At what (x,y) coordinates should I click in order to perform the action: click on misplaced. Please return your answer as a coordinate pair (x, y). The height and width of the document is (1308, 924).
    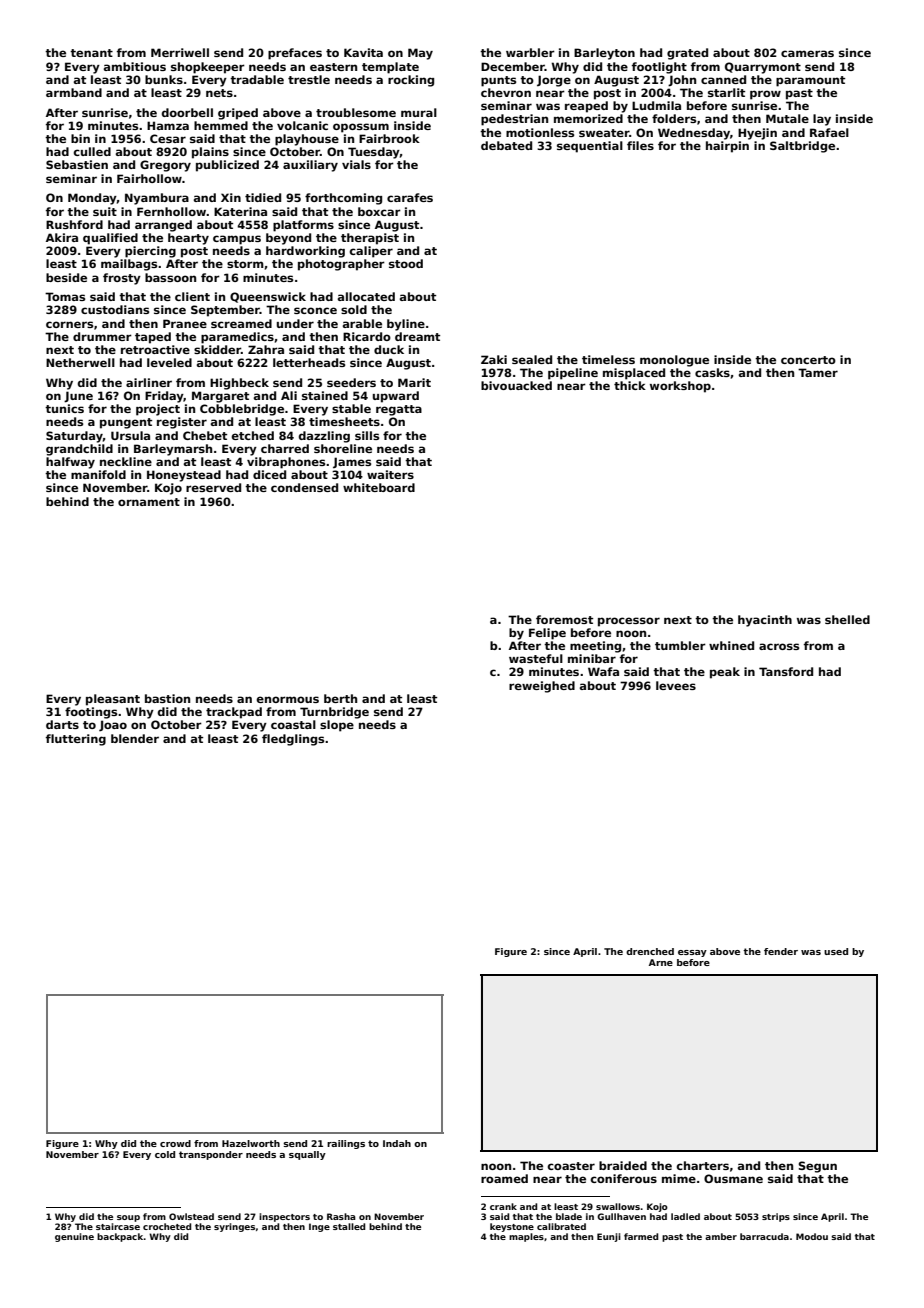
    Looking at the image, I should click on (634, 374).
